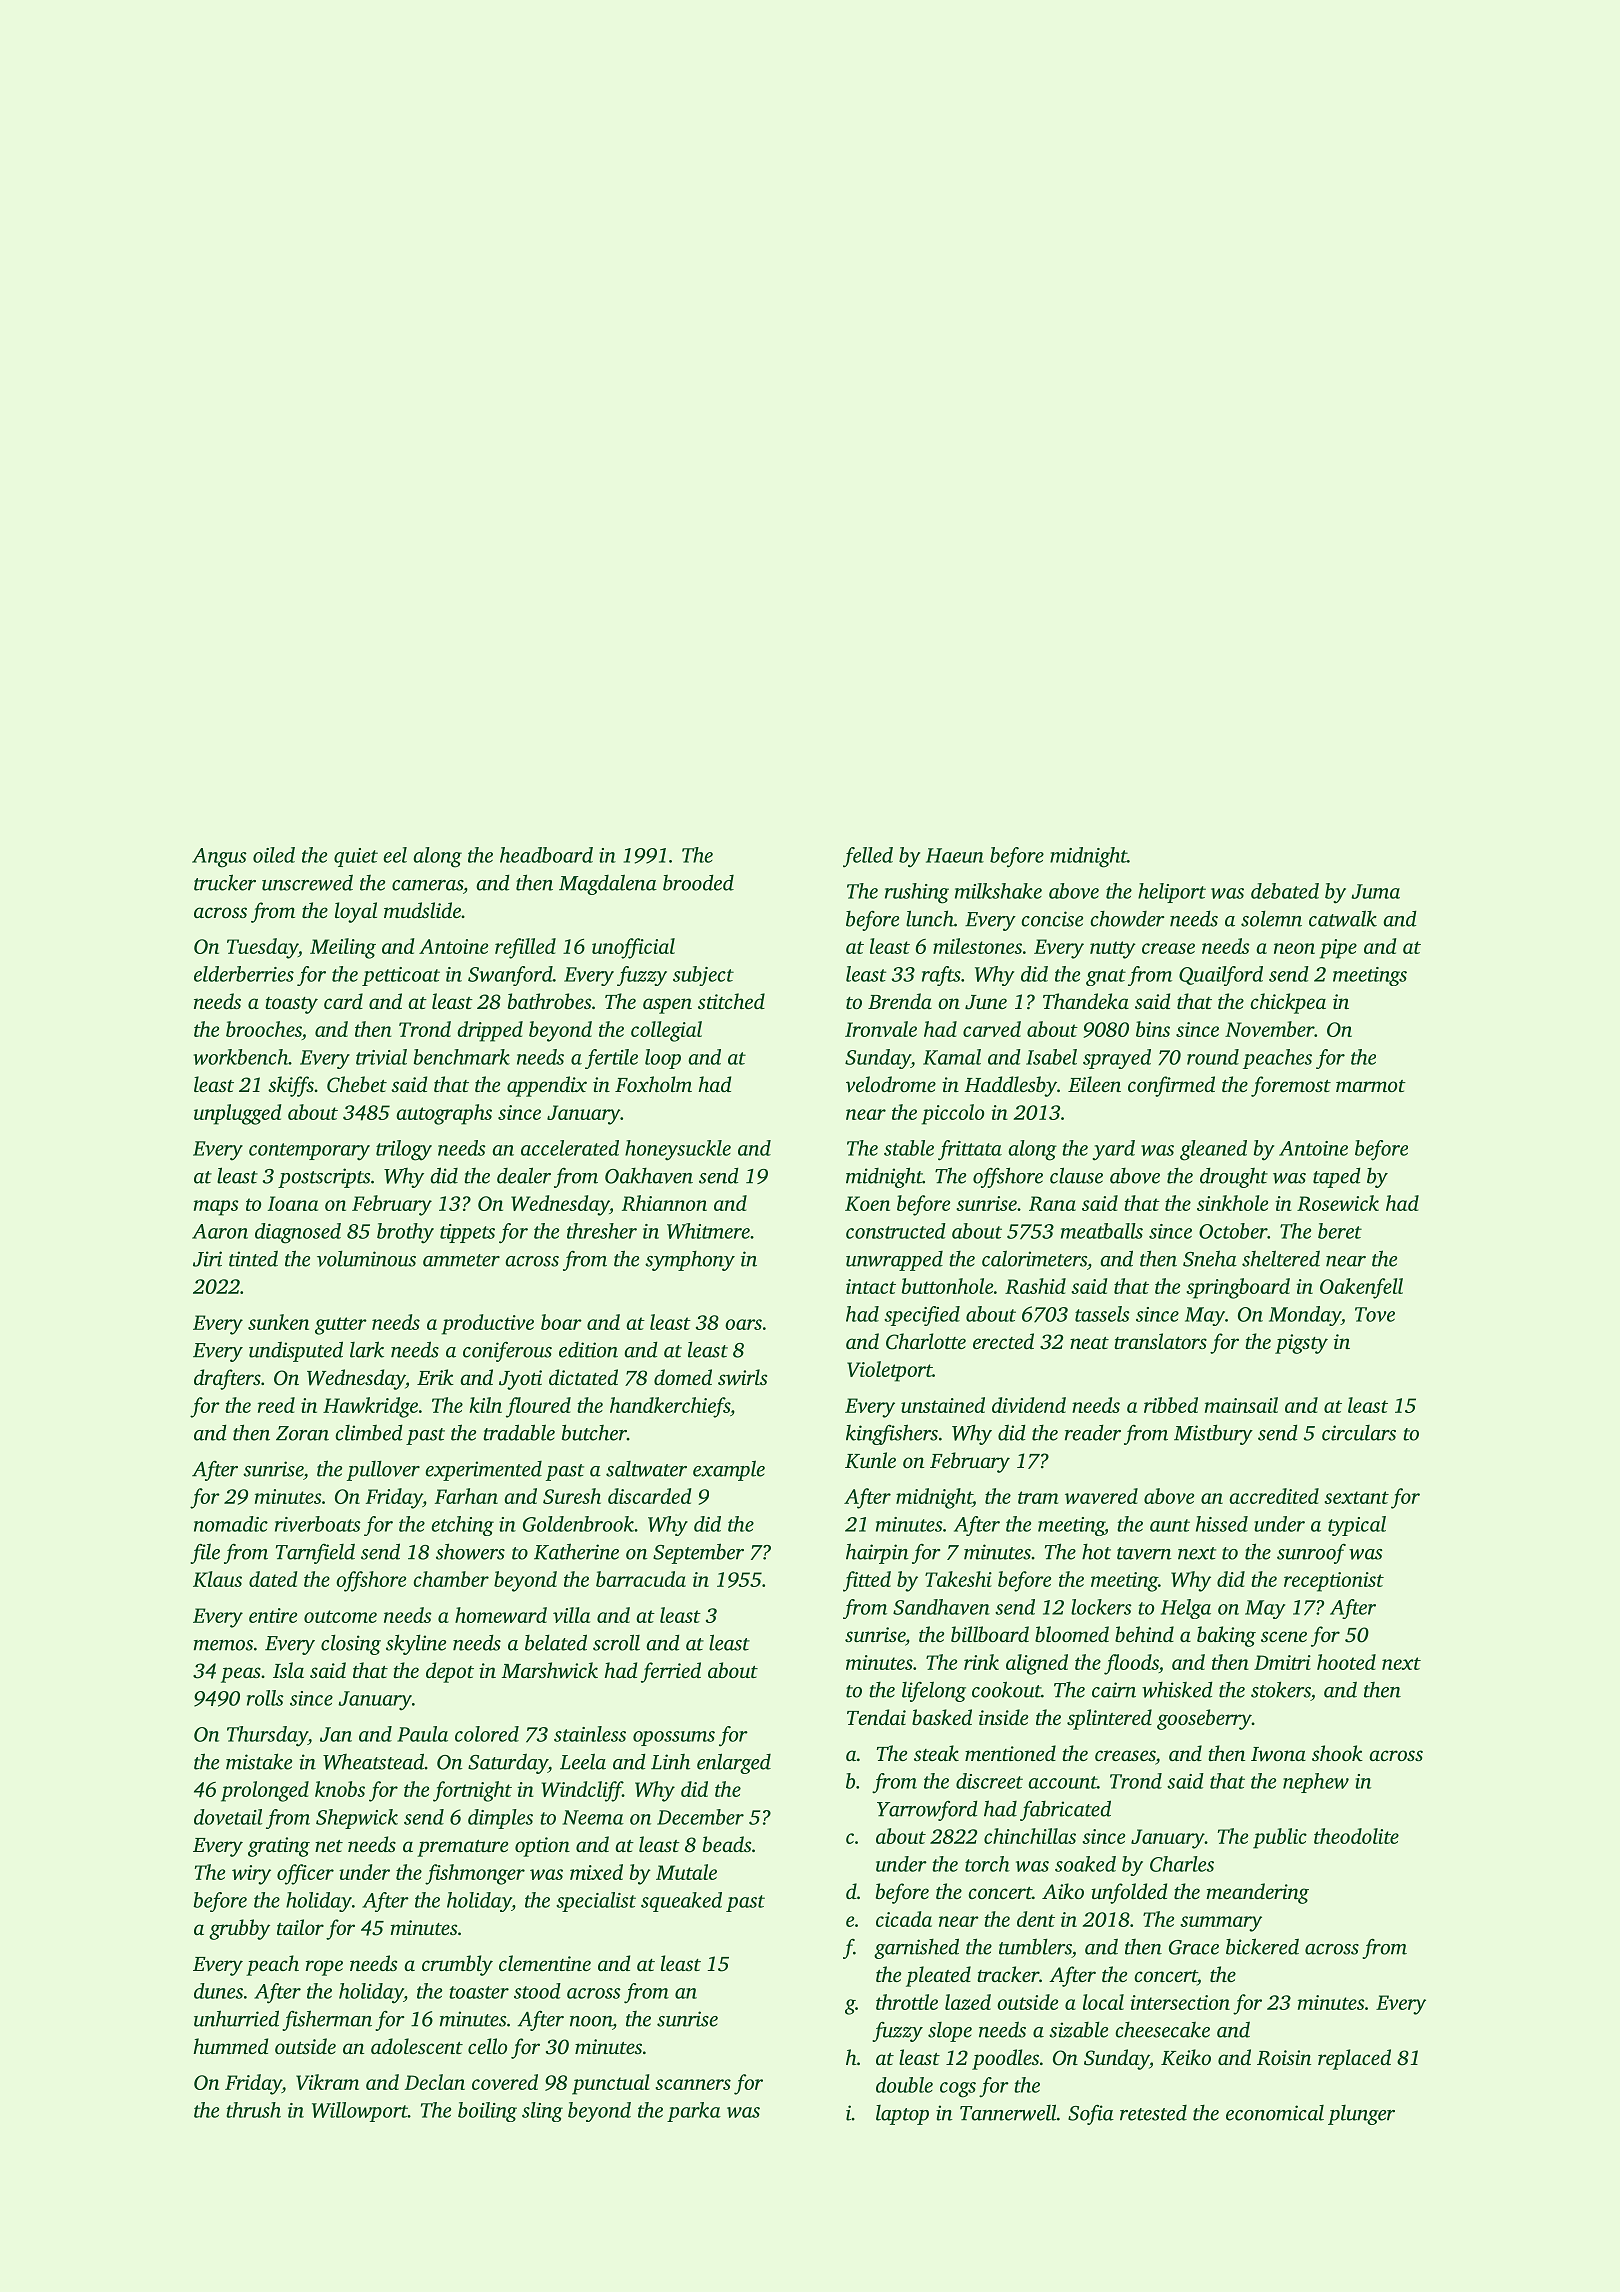 This page has width=1620, height=2292. What do you see at coordinates (686, 1872) in the page?
I see `Mutale` at bounding box center [686, 1872].
